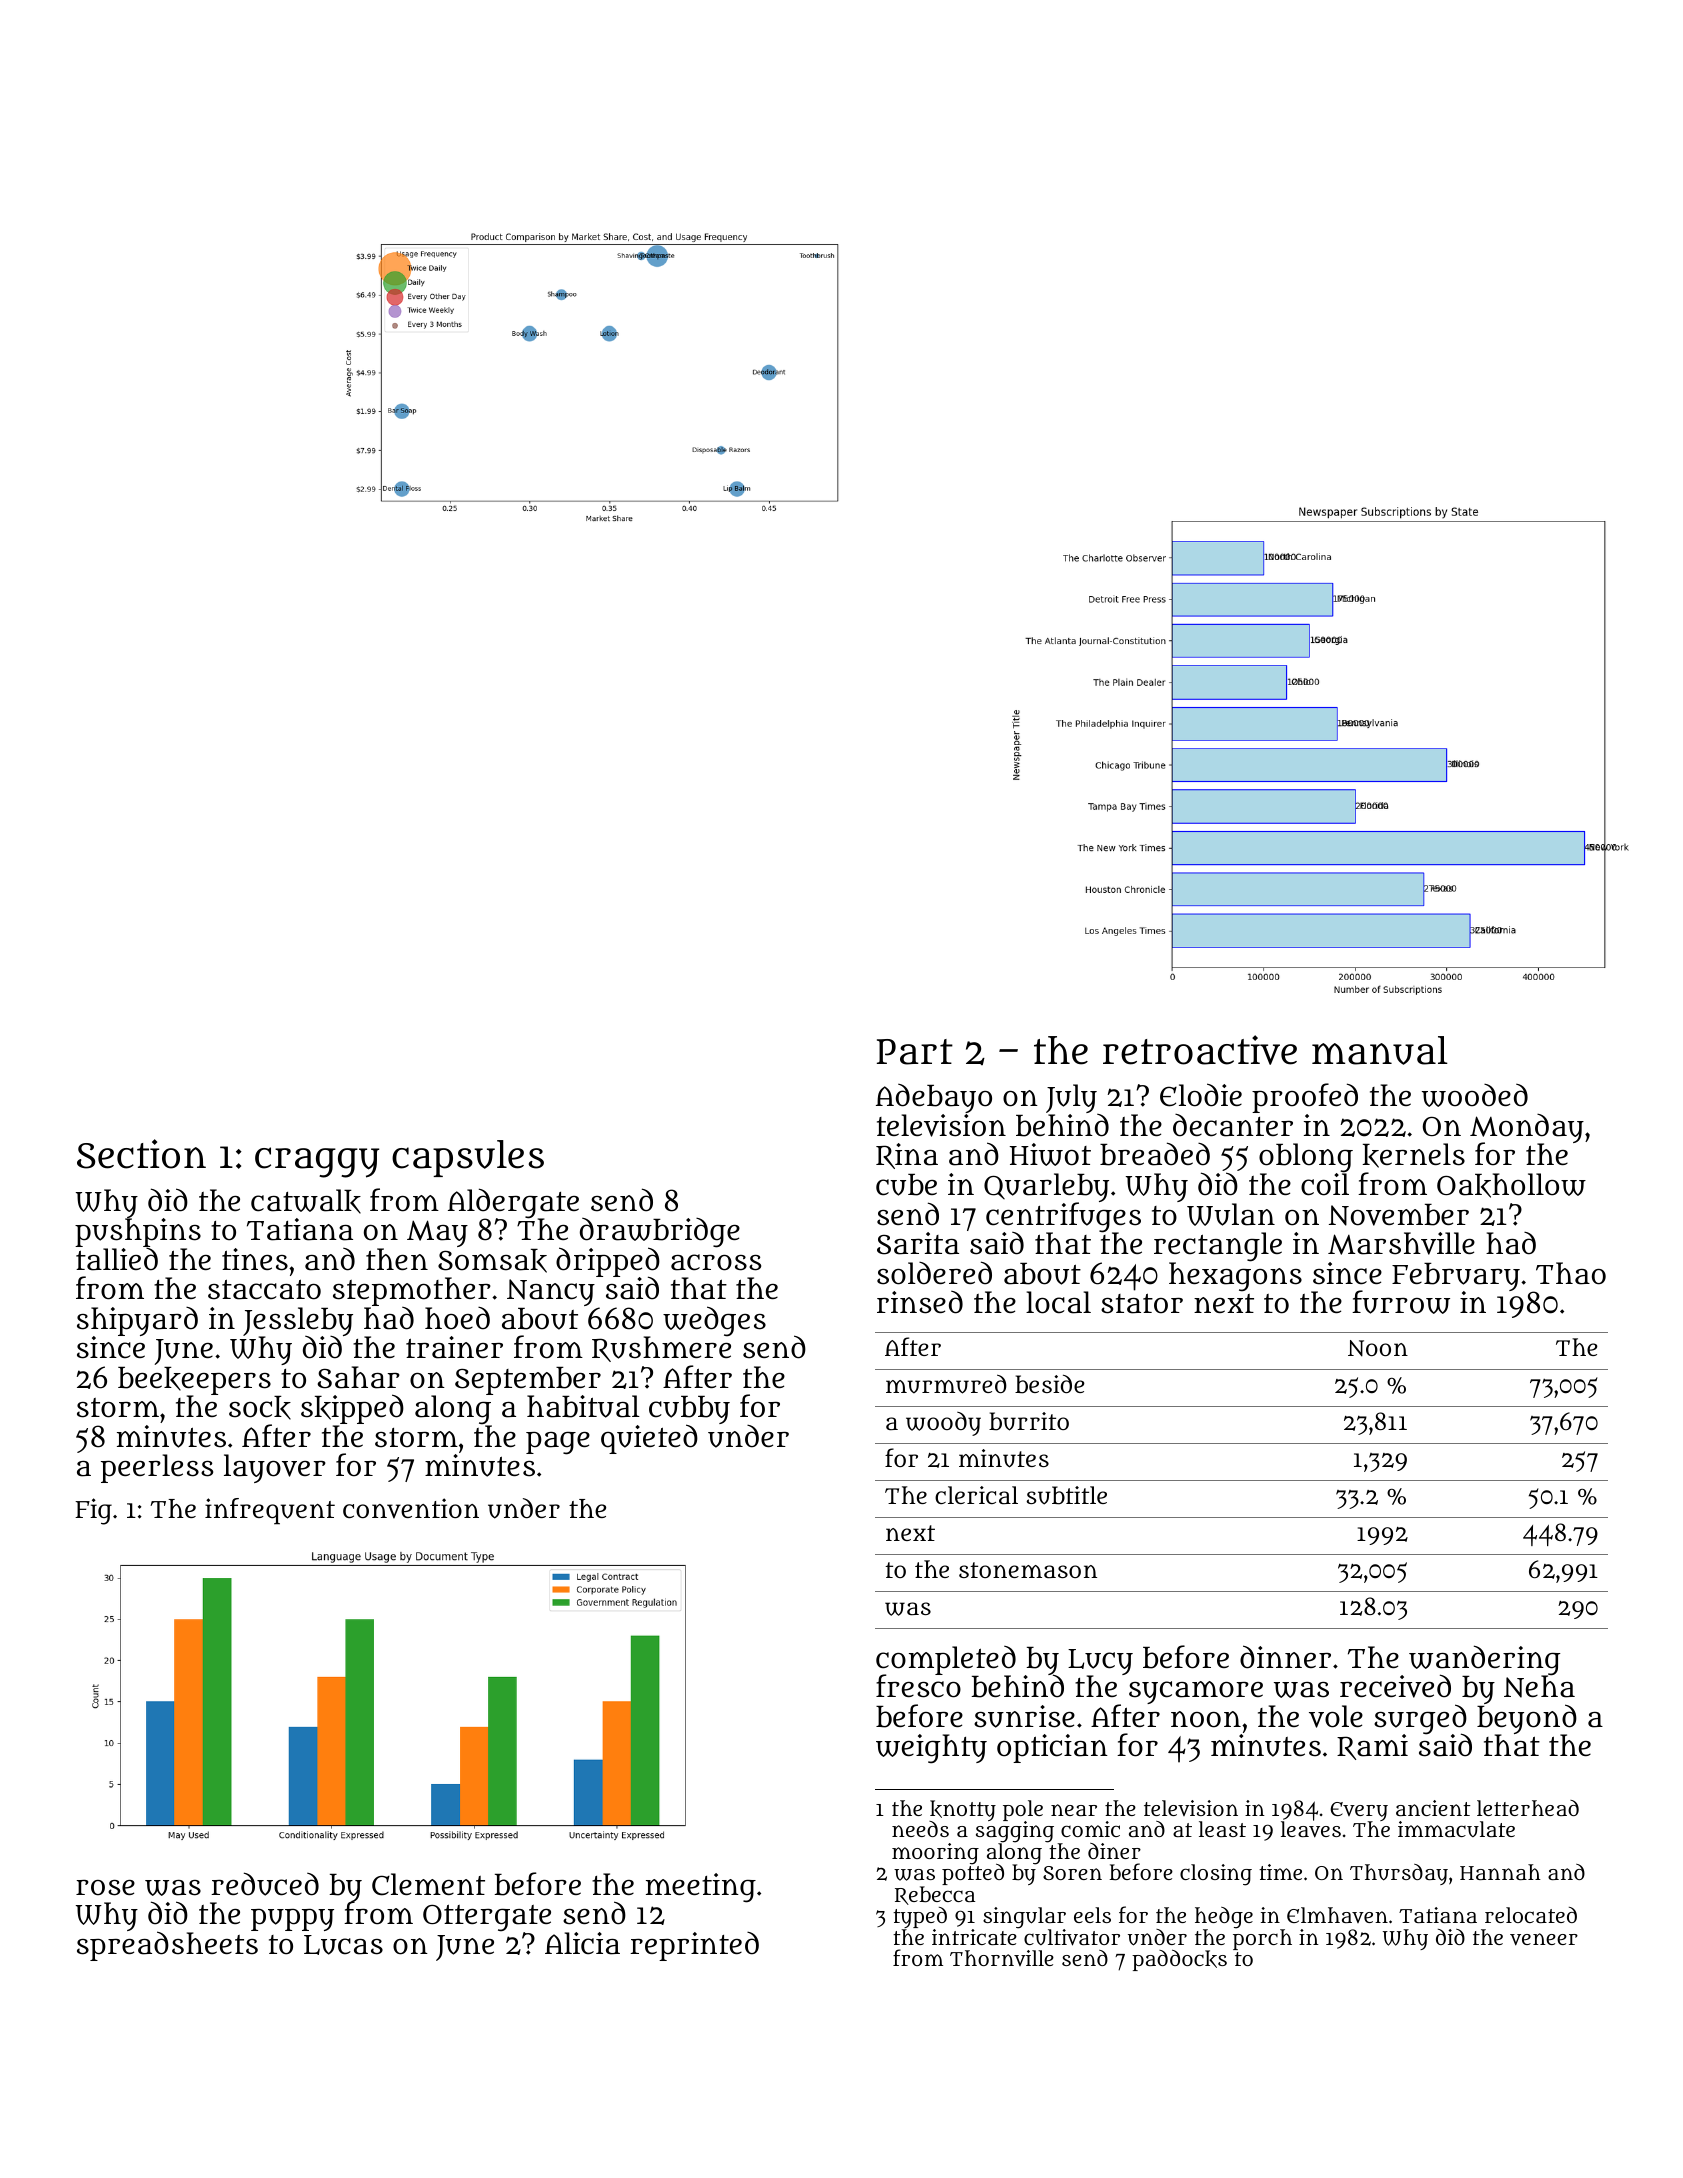 The image size is (1683, 2178). Describe the element at coordinates (976, 1495) in the screenshot. I see `clerical` at that location.
